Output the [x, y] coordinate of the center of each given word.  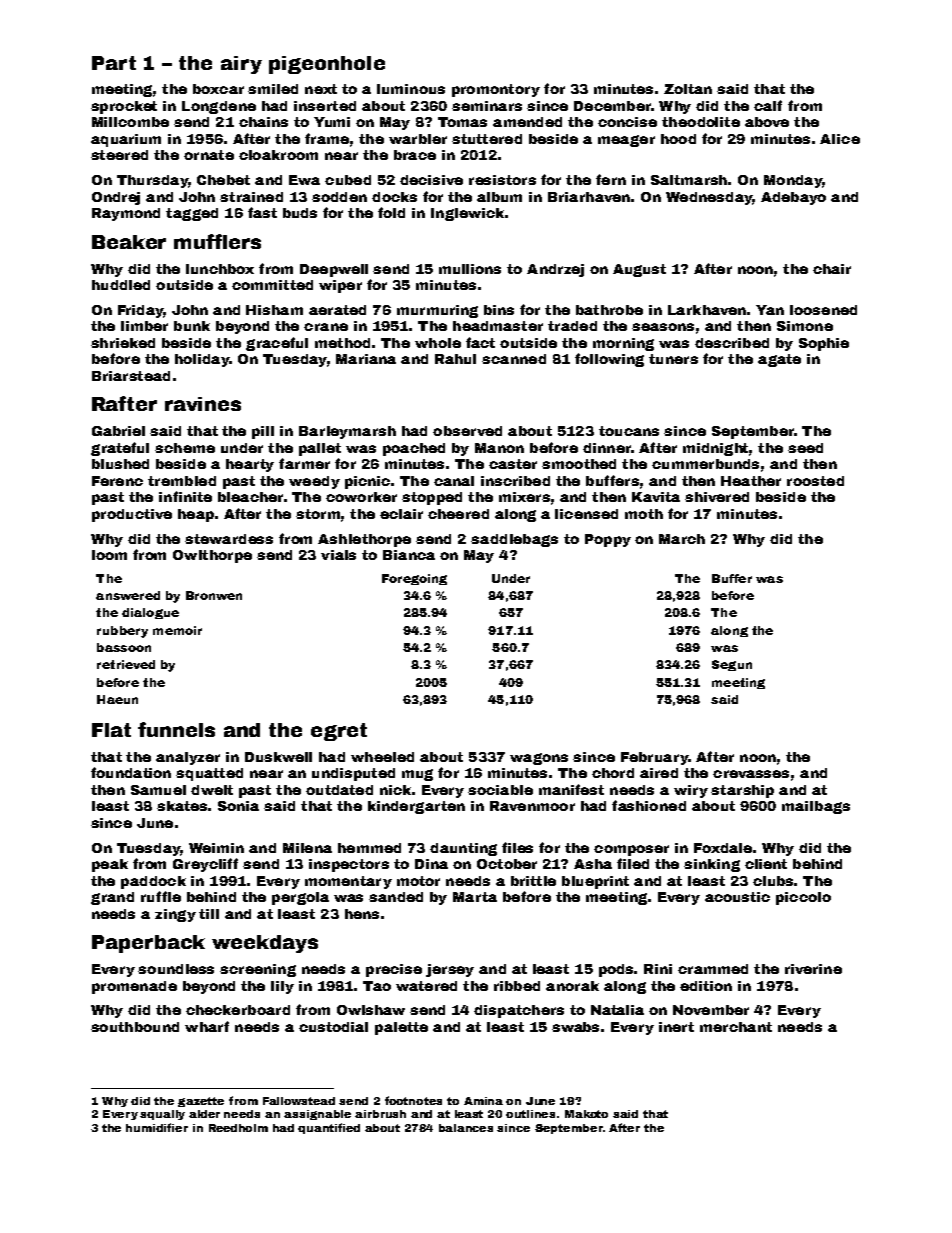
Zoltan [688, 89]
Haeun [117, 699]
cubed [348, 180]
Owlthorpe [212, 556]
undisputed [353, 774]
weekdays [265, 944]
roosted [815, 481]
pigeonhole [327, 65]
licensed [586, 514]
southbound [135, 1027]
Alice [840, 139]
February [654, 758]
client [766, 864]
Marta [475, 897]
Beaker [129, 242]
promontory [496, 90]
